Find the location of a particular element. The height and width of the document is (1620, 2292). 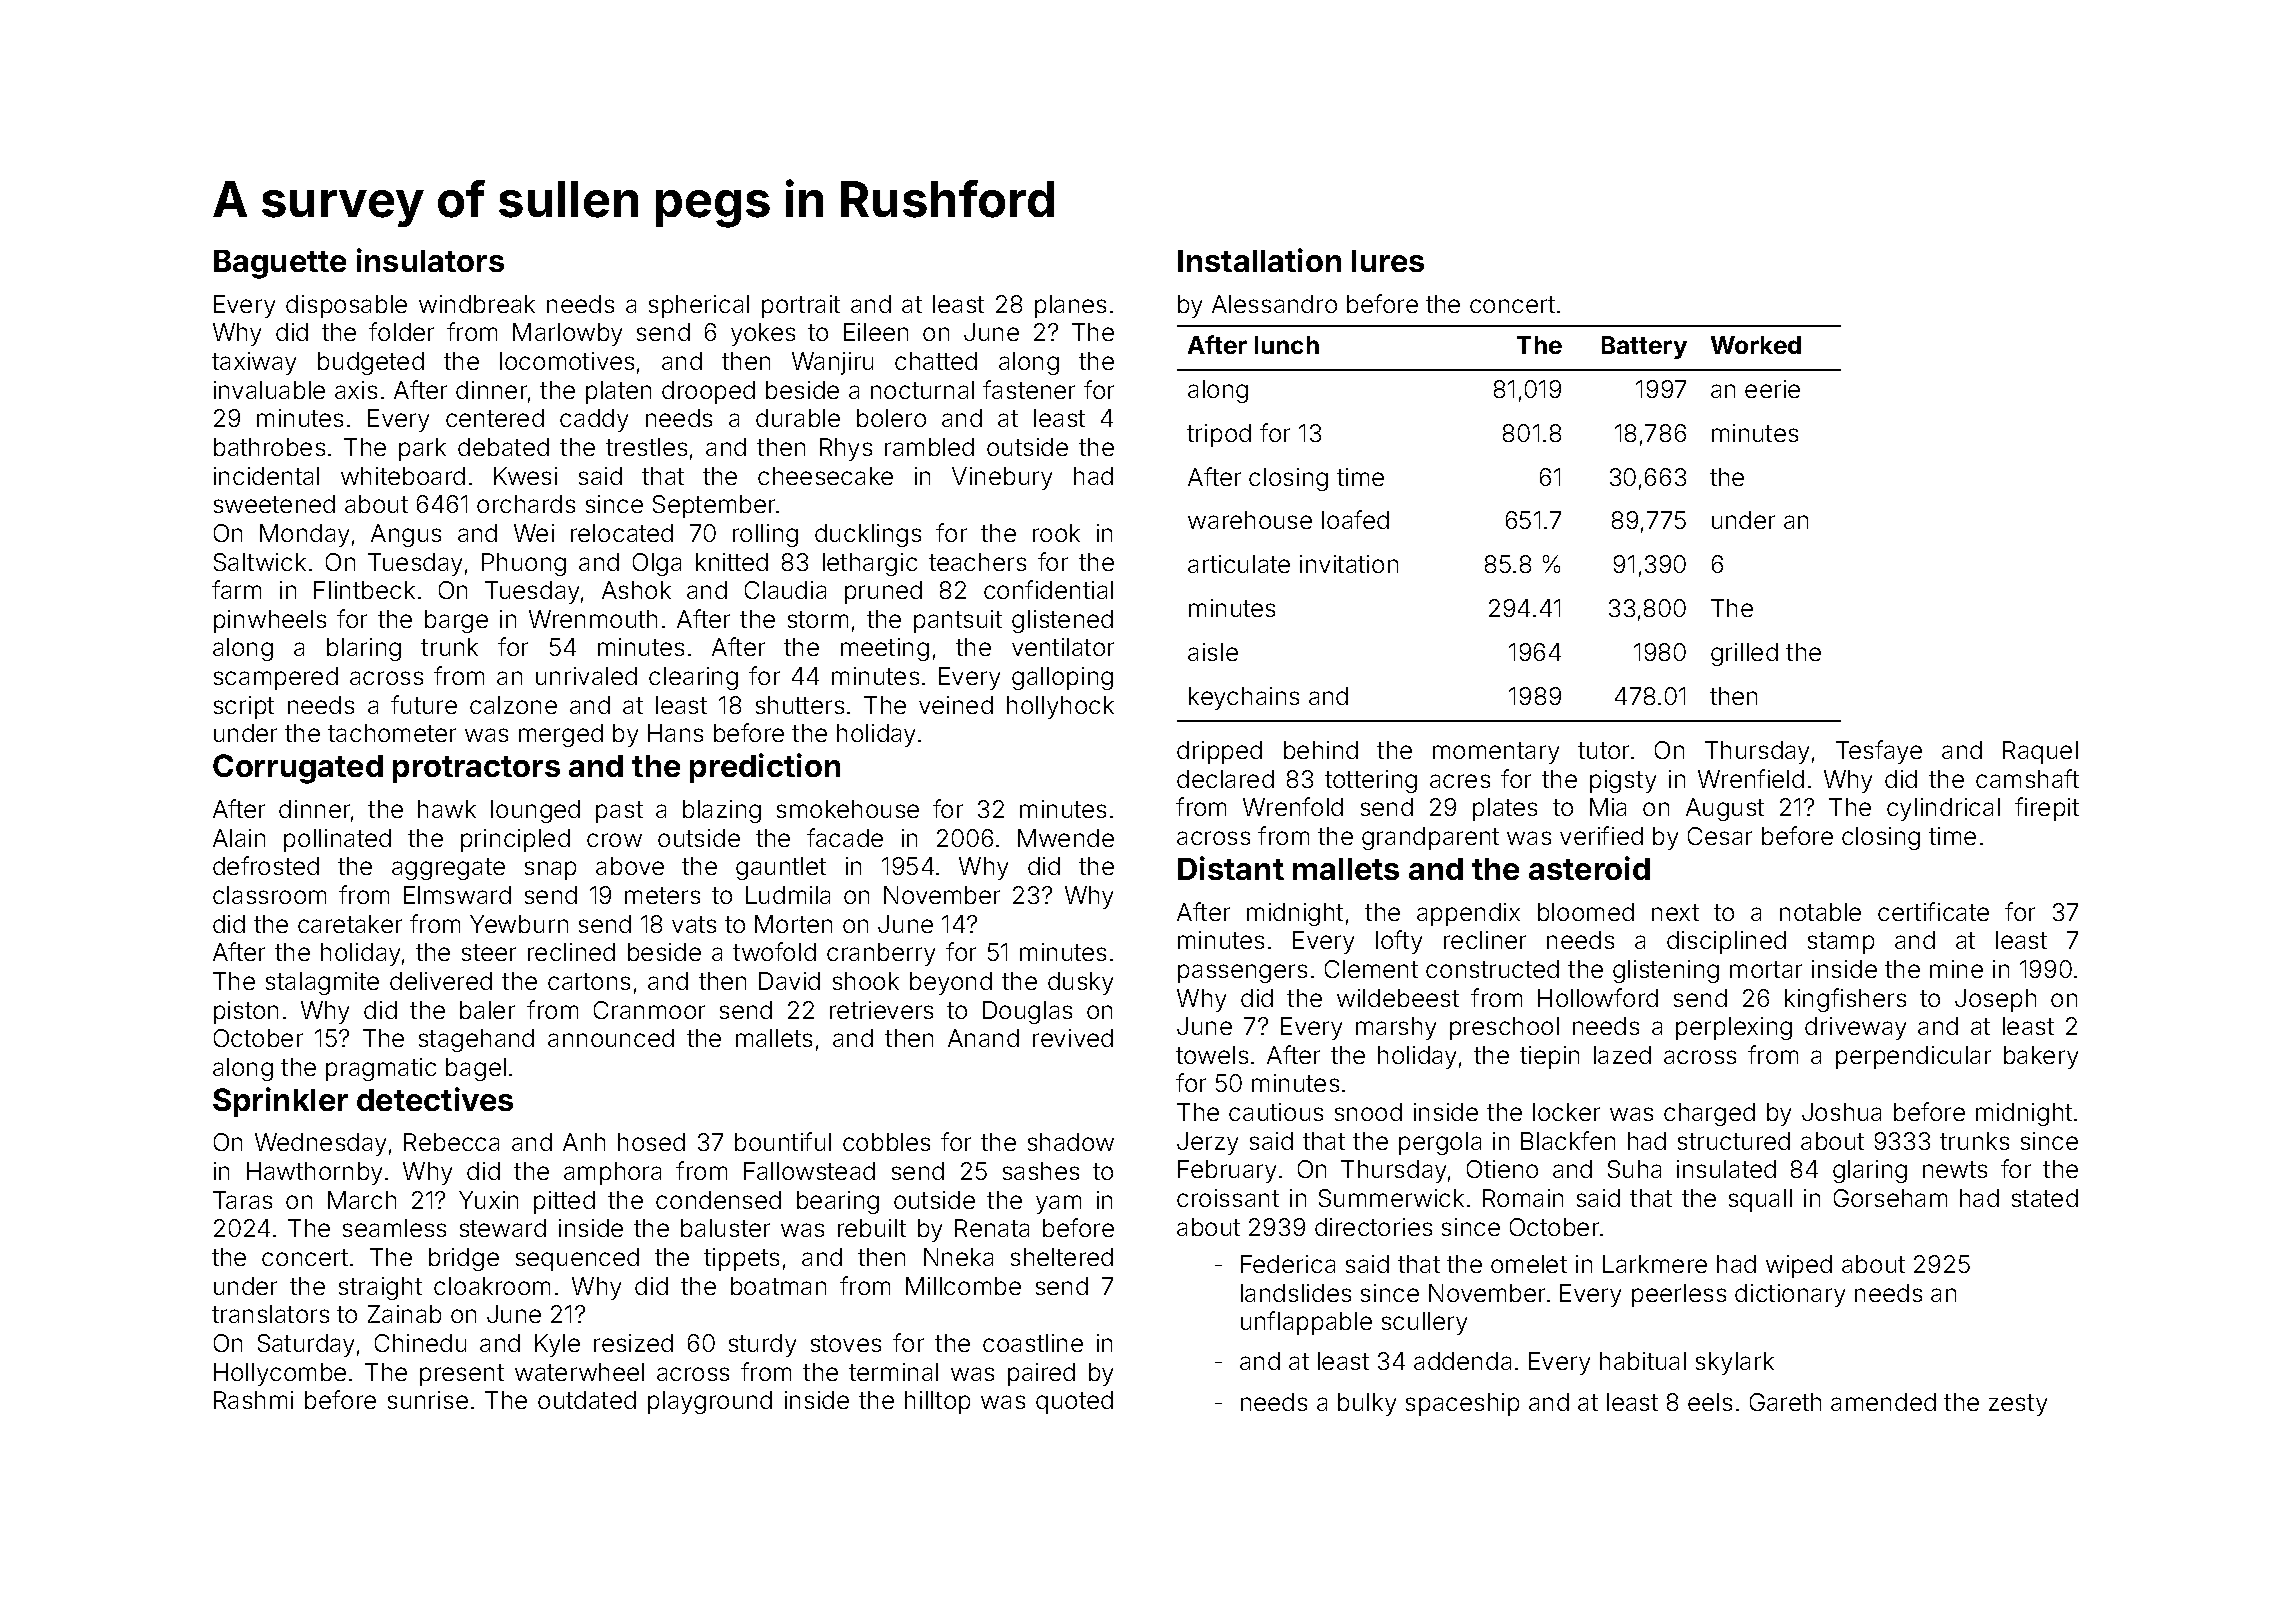

loafed is located at coordinates (1355, 519).
